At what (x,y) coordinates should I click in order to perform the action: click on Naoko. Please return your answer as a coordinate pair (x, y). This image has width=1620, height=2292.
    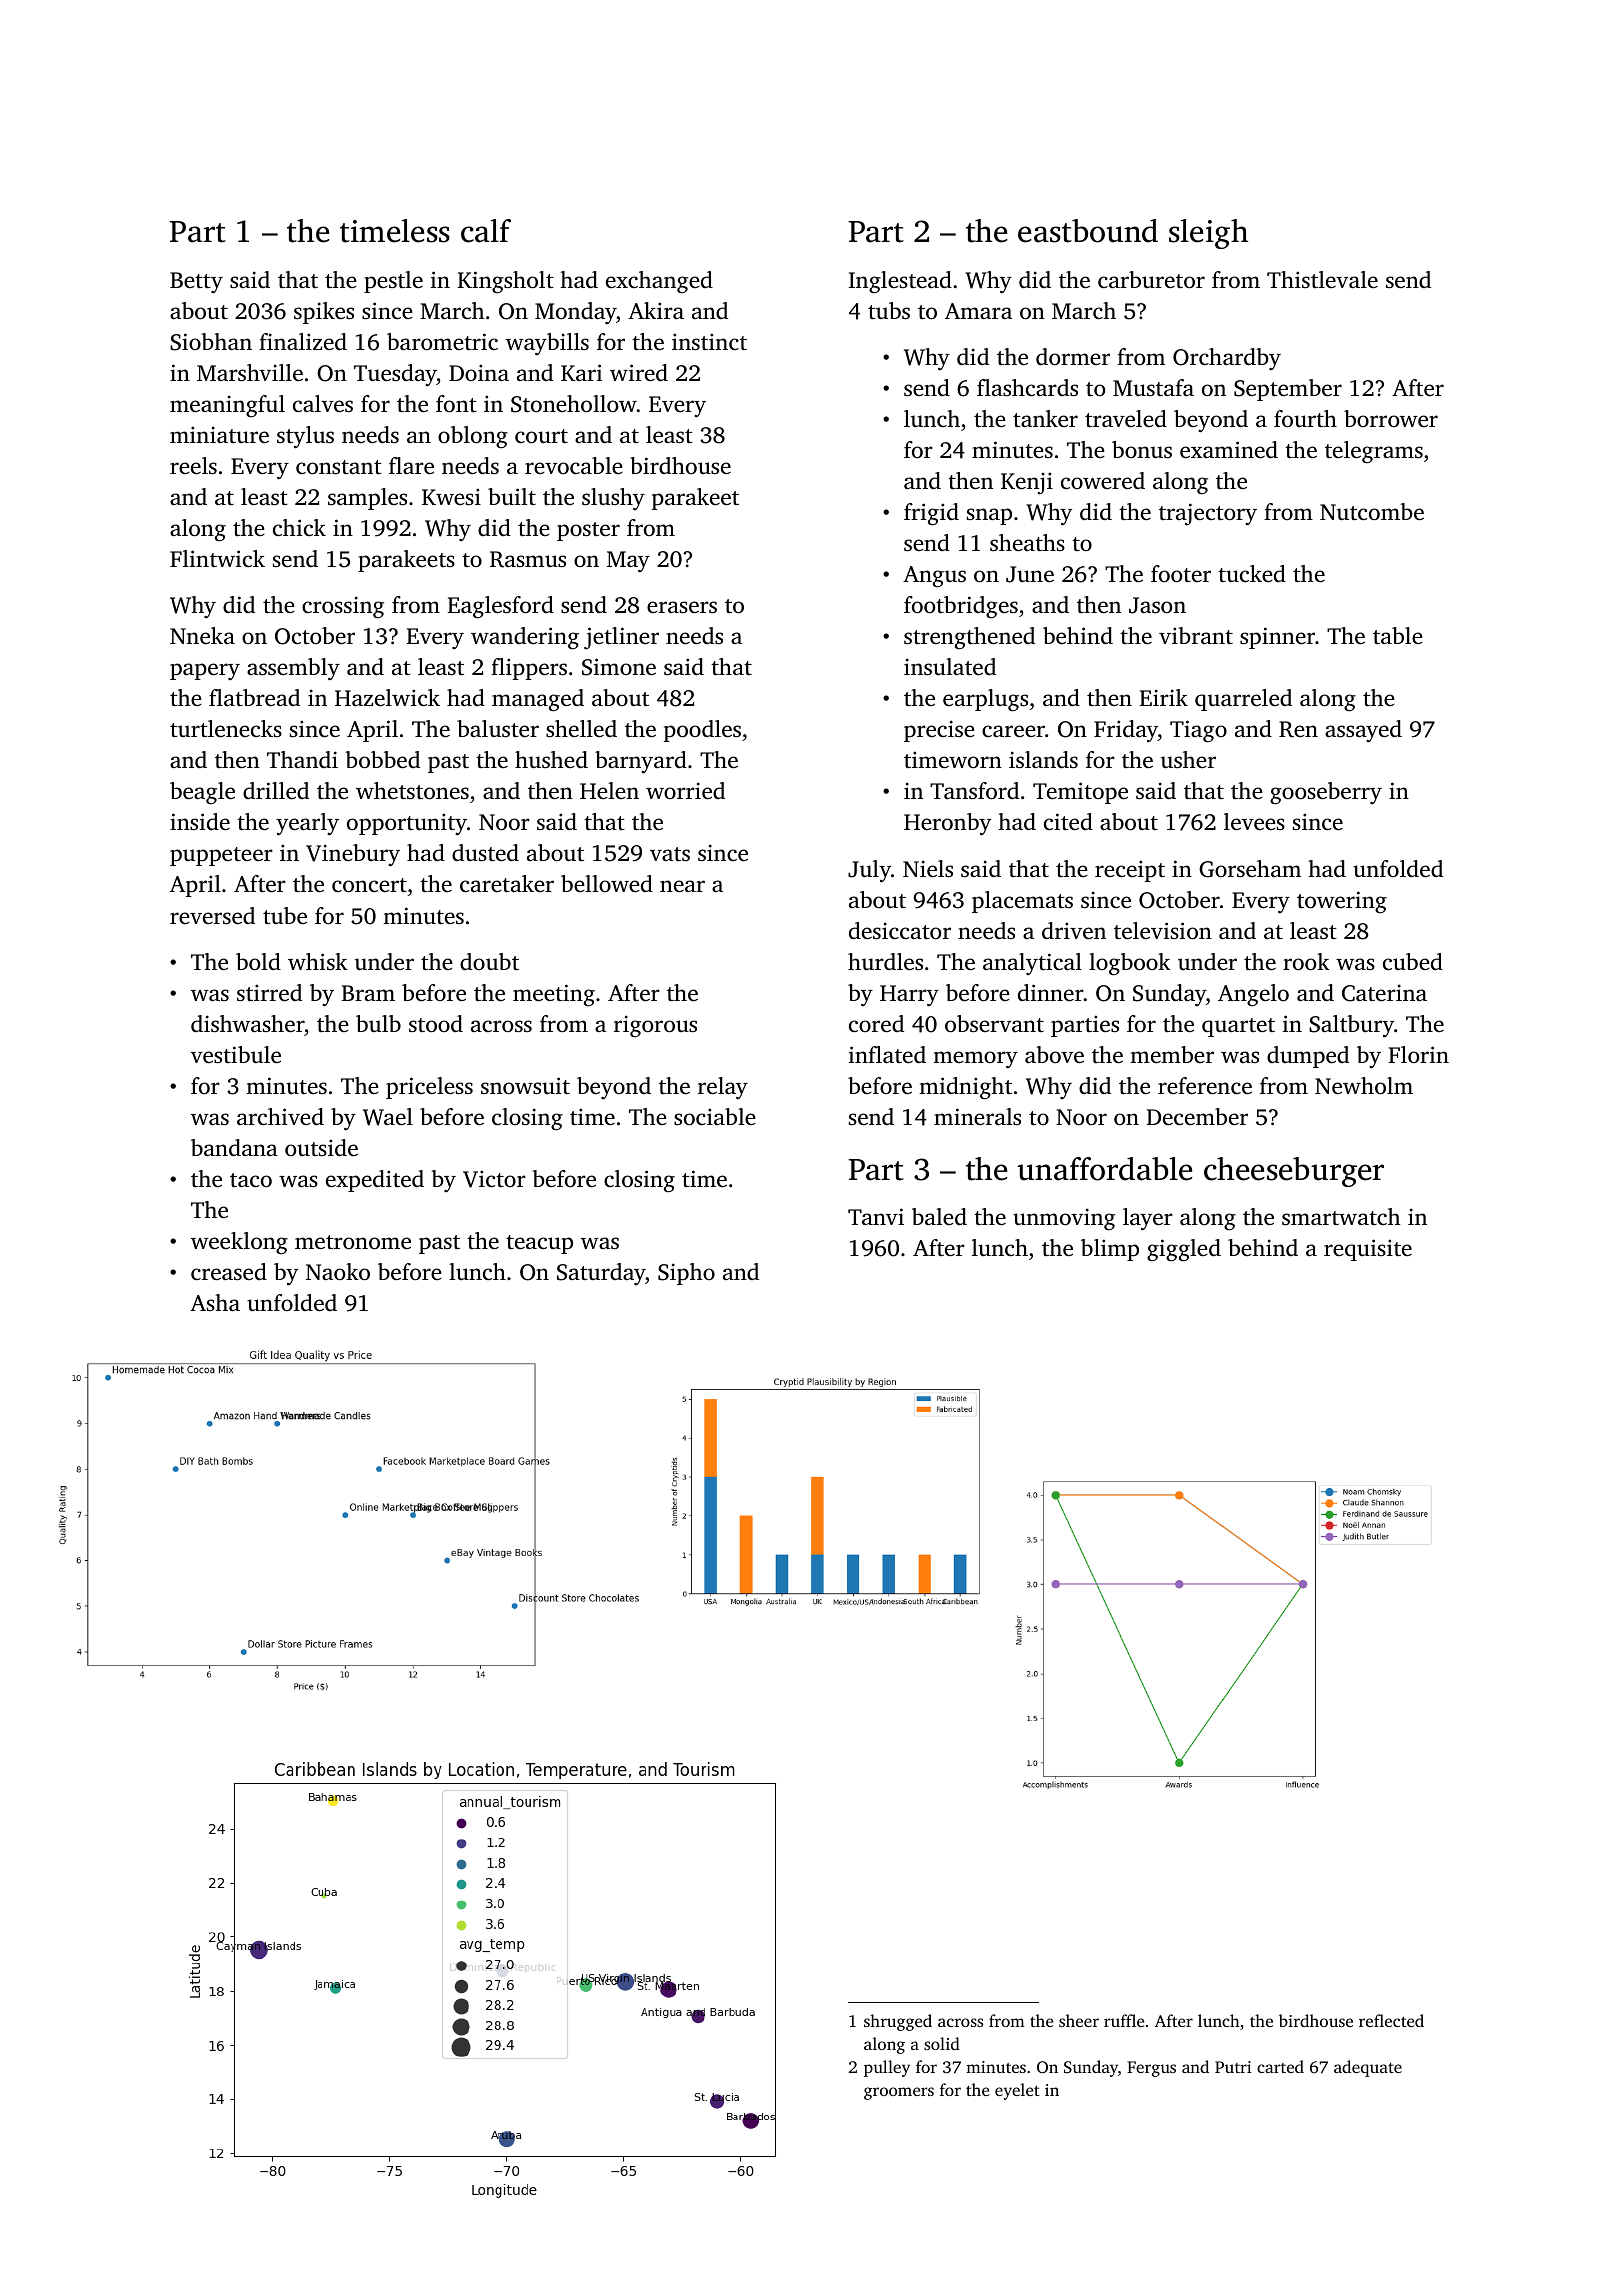
    Looking at the image, I should click on (338, 1272).
